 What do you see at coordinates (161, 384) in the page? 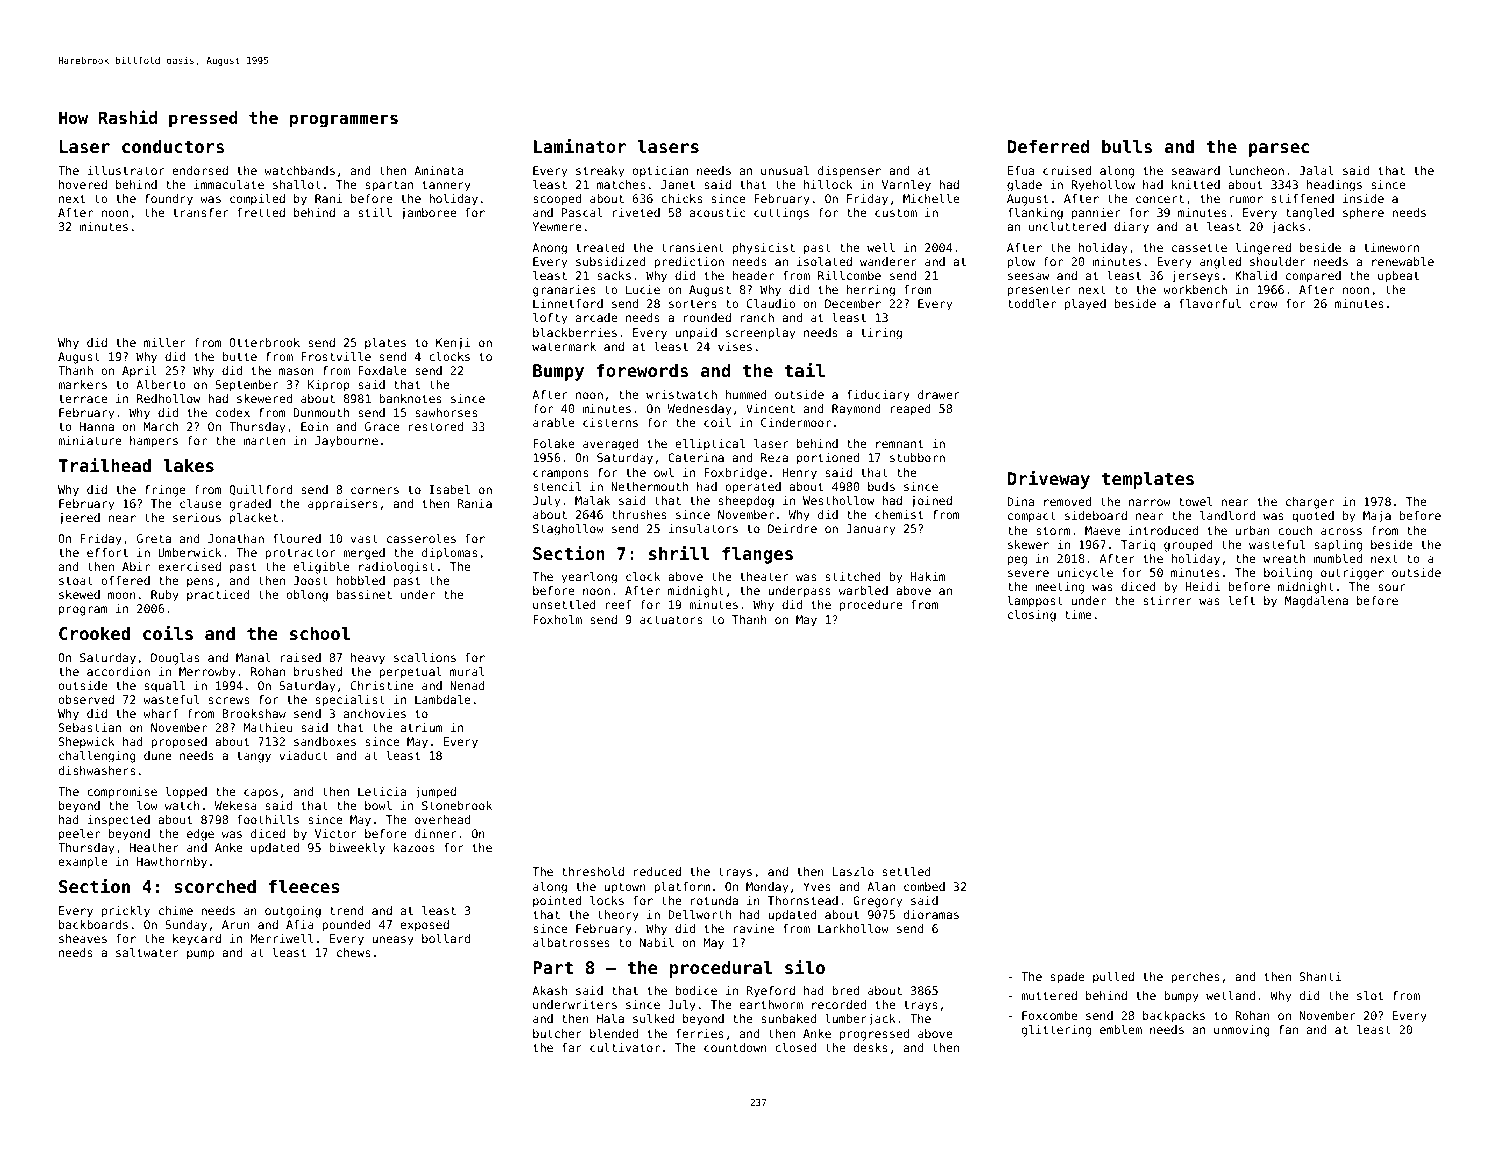
I see `Alberto` at bounding box center [161, 384].
